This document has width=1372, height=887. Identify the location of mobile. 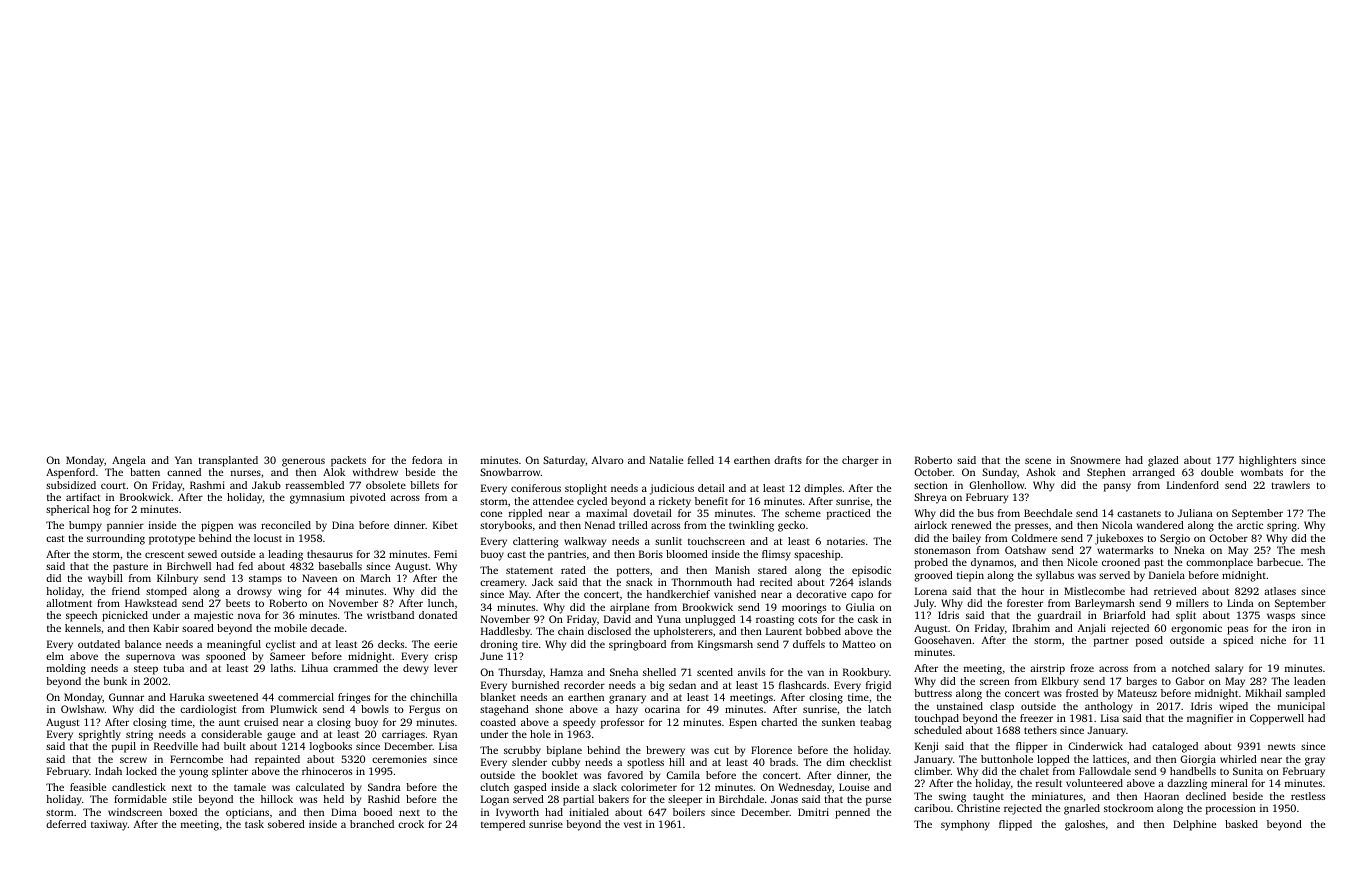
(290, 628).
